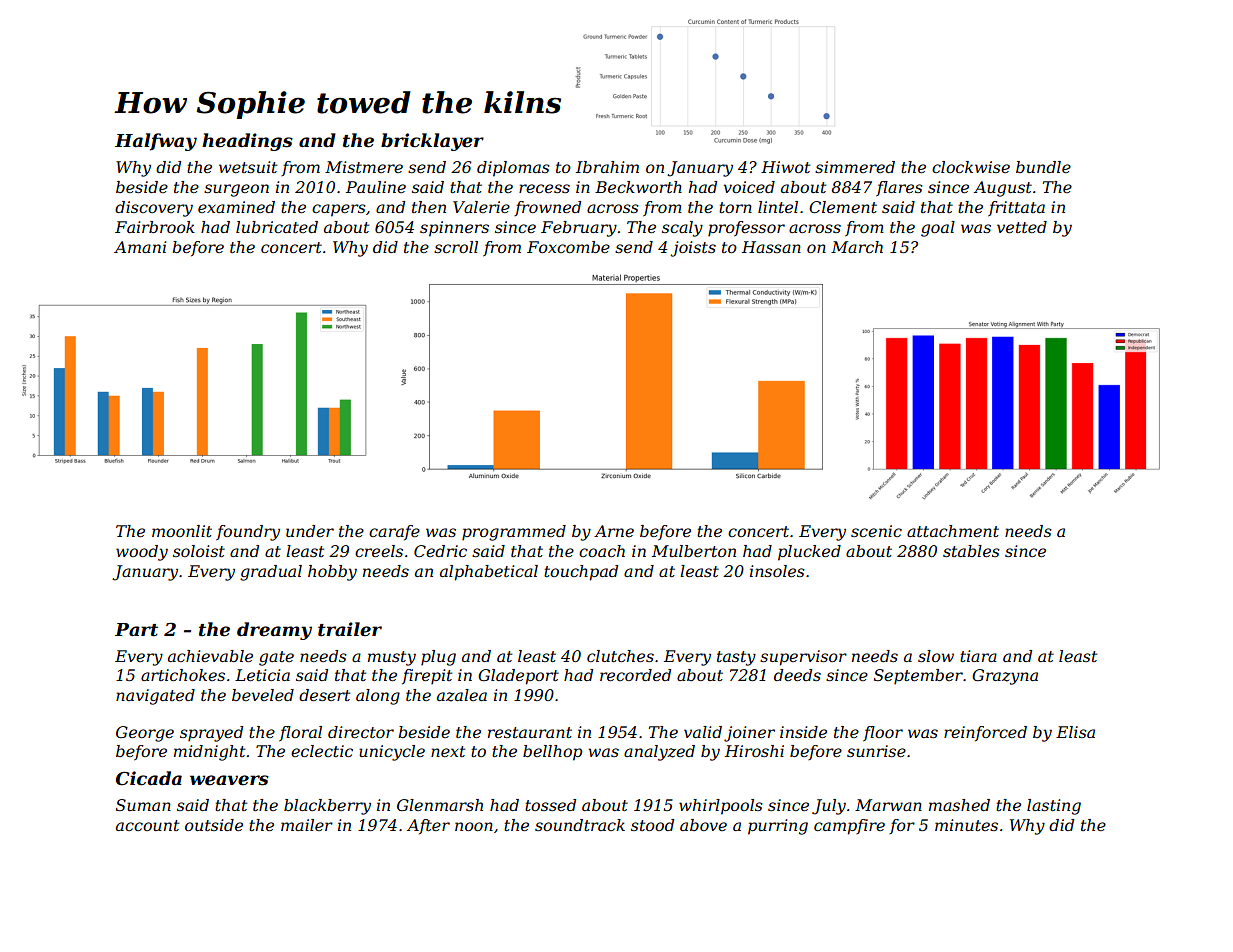 The image size is (1233, 952). What do you see at coordinates (183, 675) in the image?
I see `artichokes` at bounding box center [183, 675].
